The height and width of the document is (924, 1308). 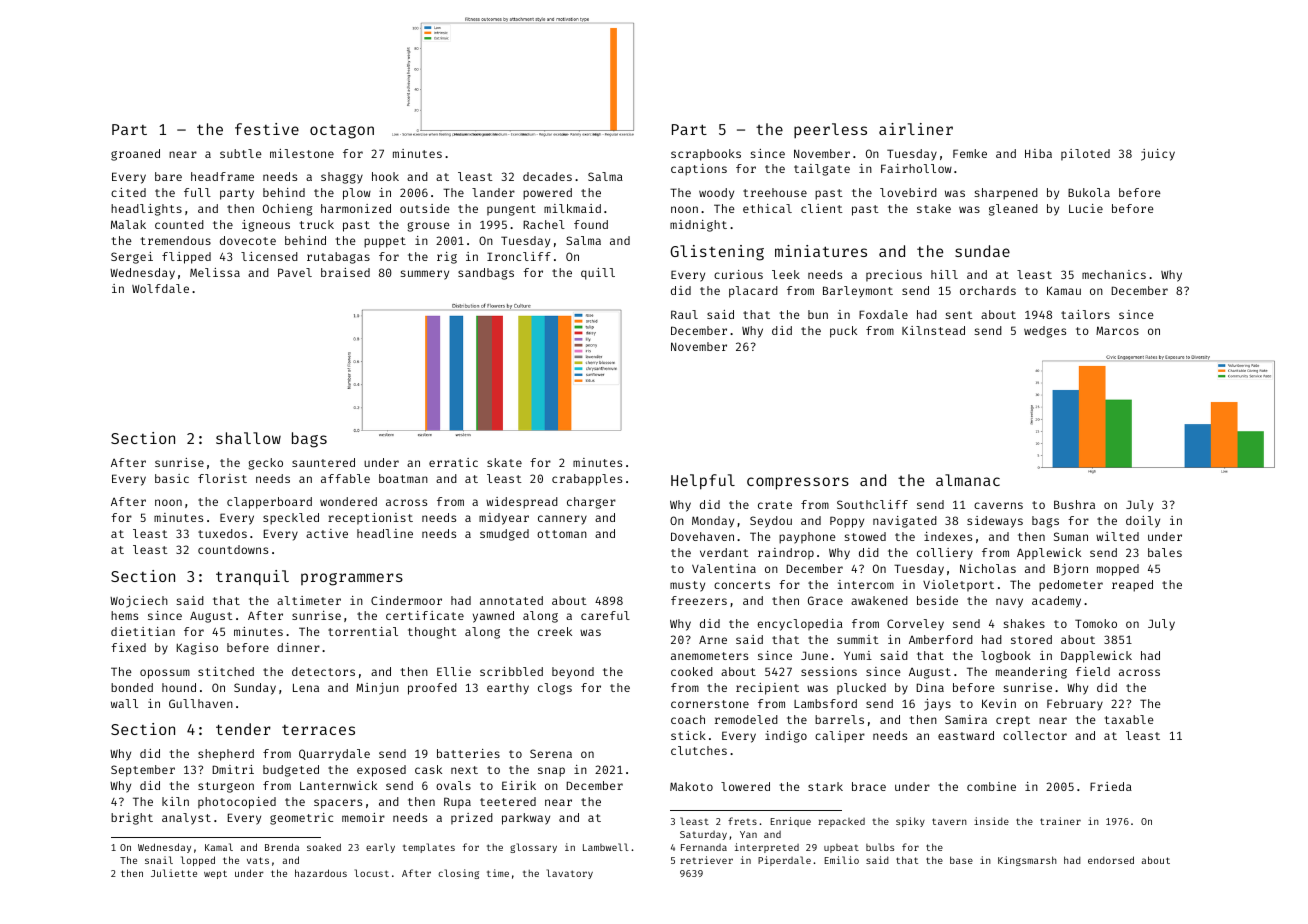 What do you see at coordinates (916, 129) in the document?
I see `airliner` at bounding box center [916, 129].
